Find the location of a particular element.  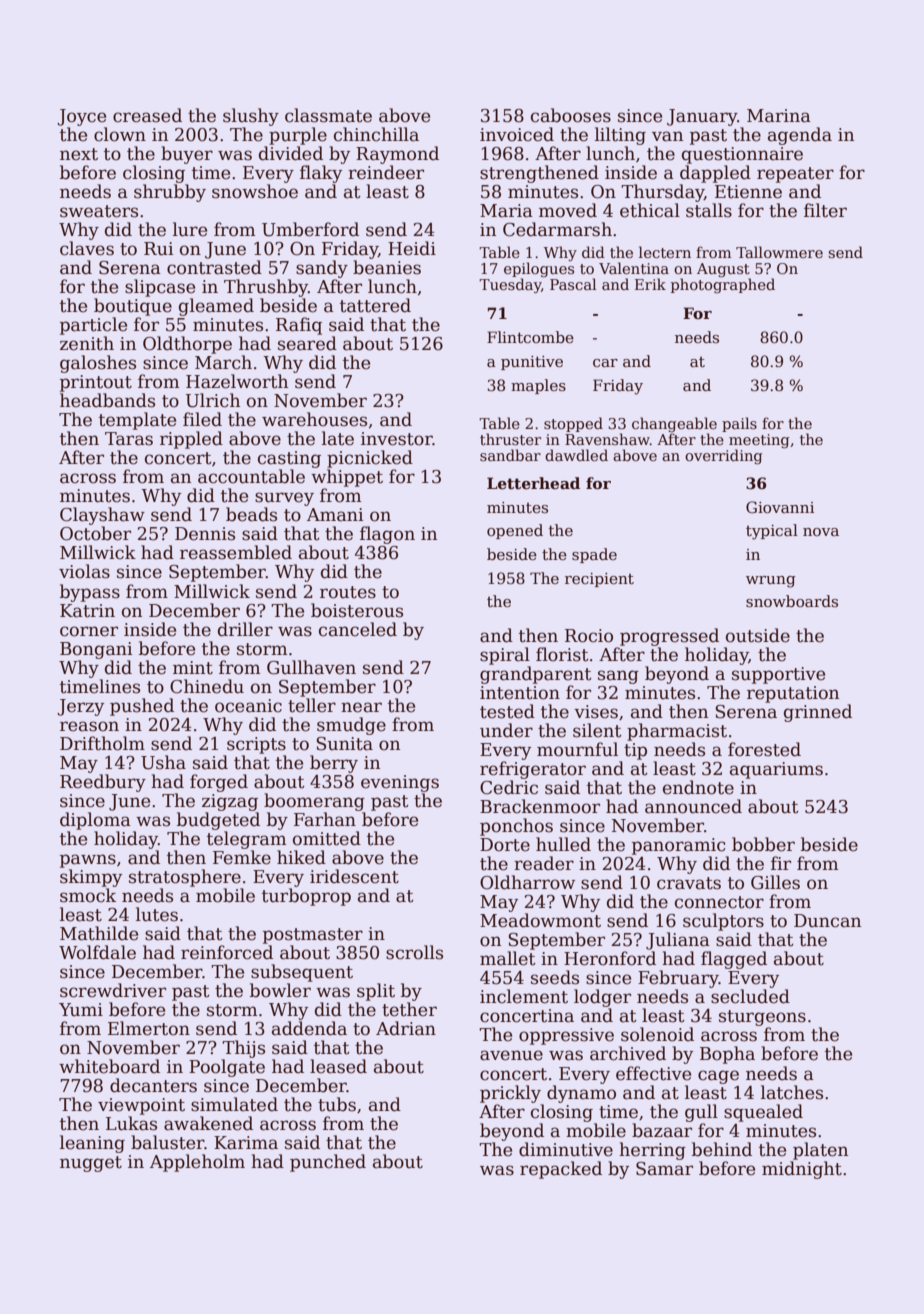

spiral is located at coordinates (505, 656).
